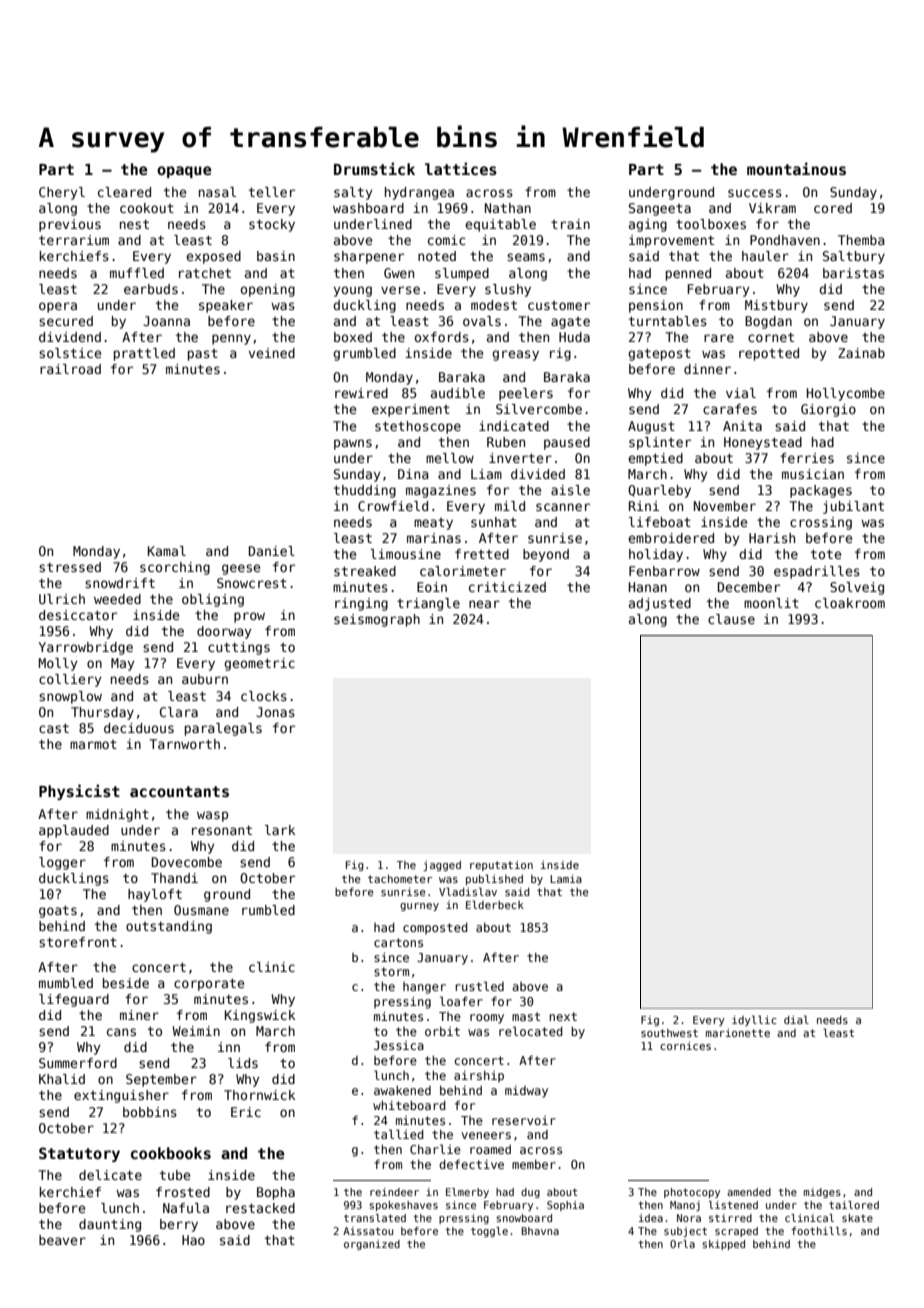 This document has width=924, height=1308. I want to click on Bhavna, so click(540, 1231).
